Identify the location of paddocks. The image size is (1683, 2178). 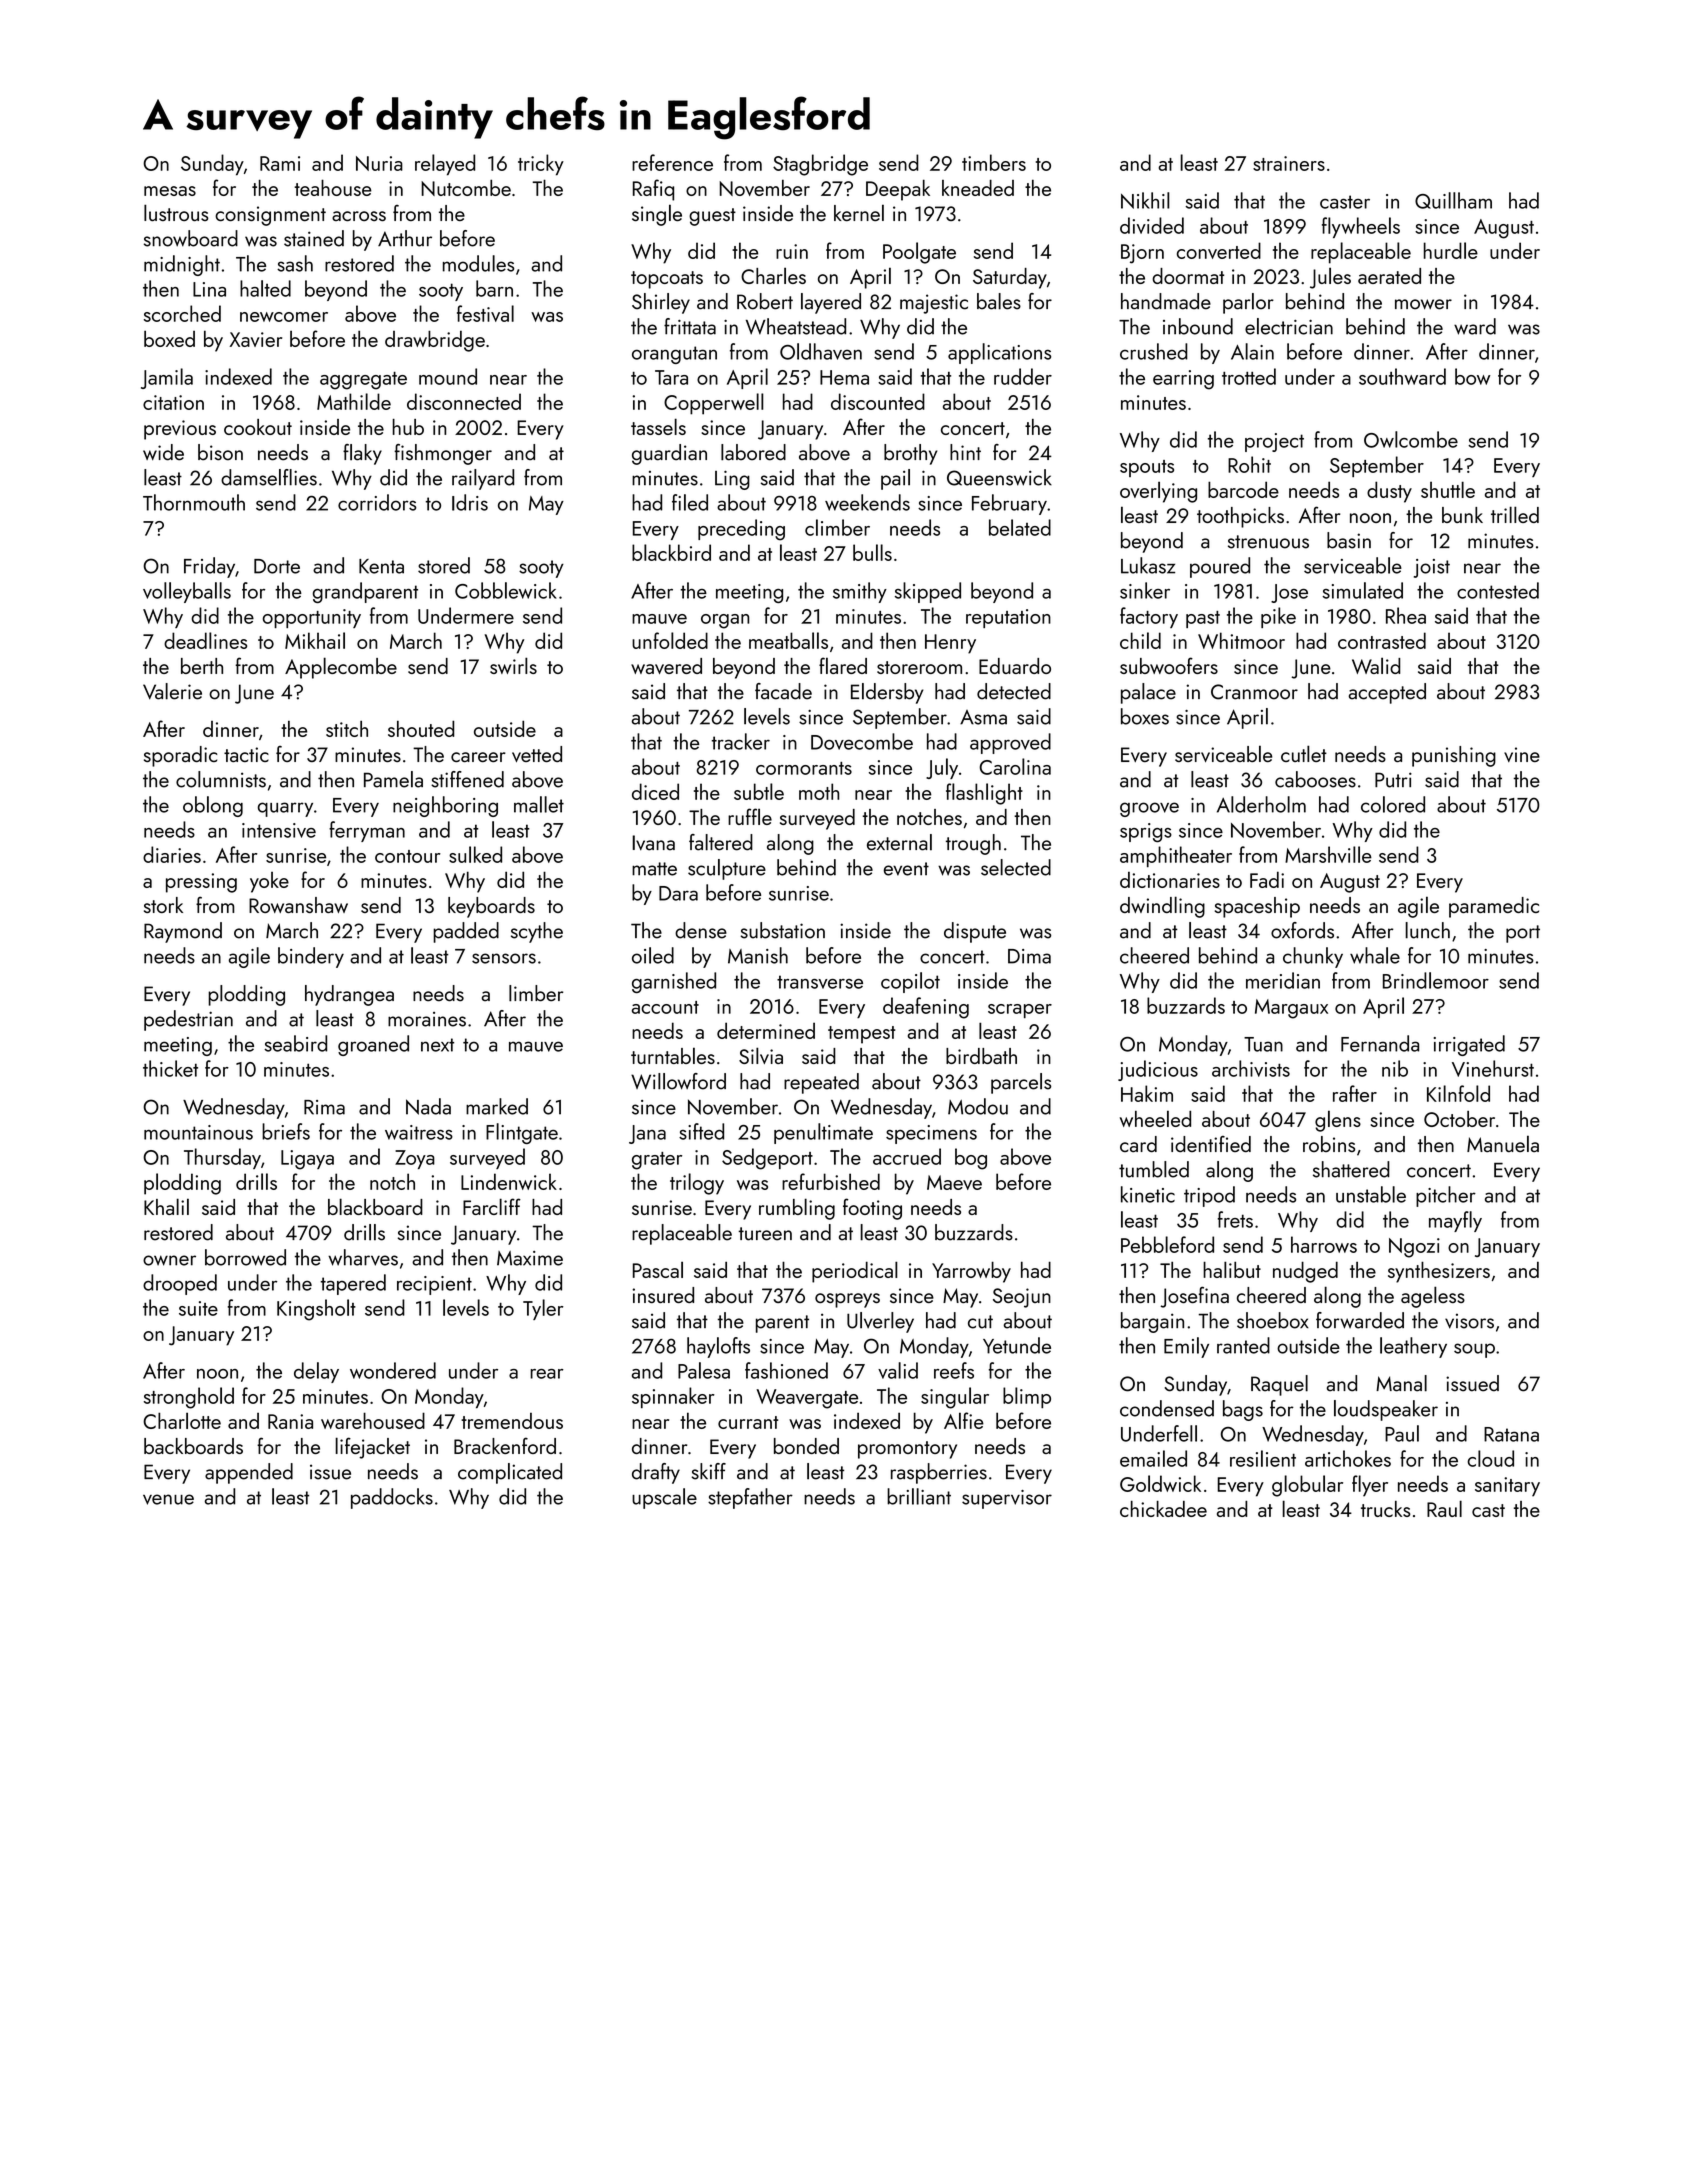
(392, 1498).
